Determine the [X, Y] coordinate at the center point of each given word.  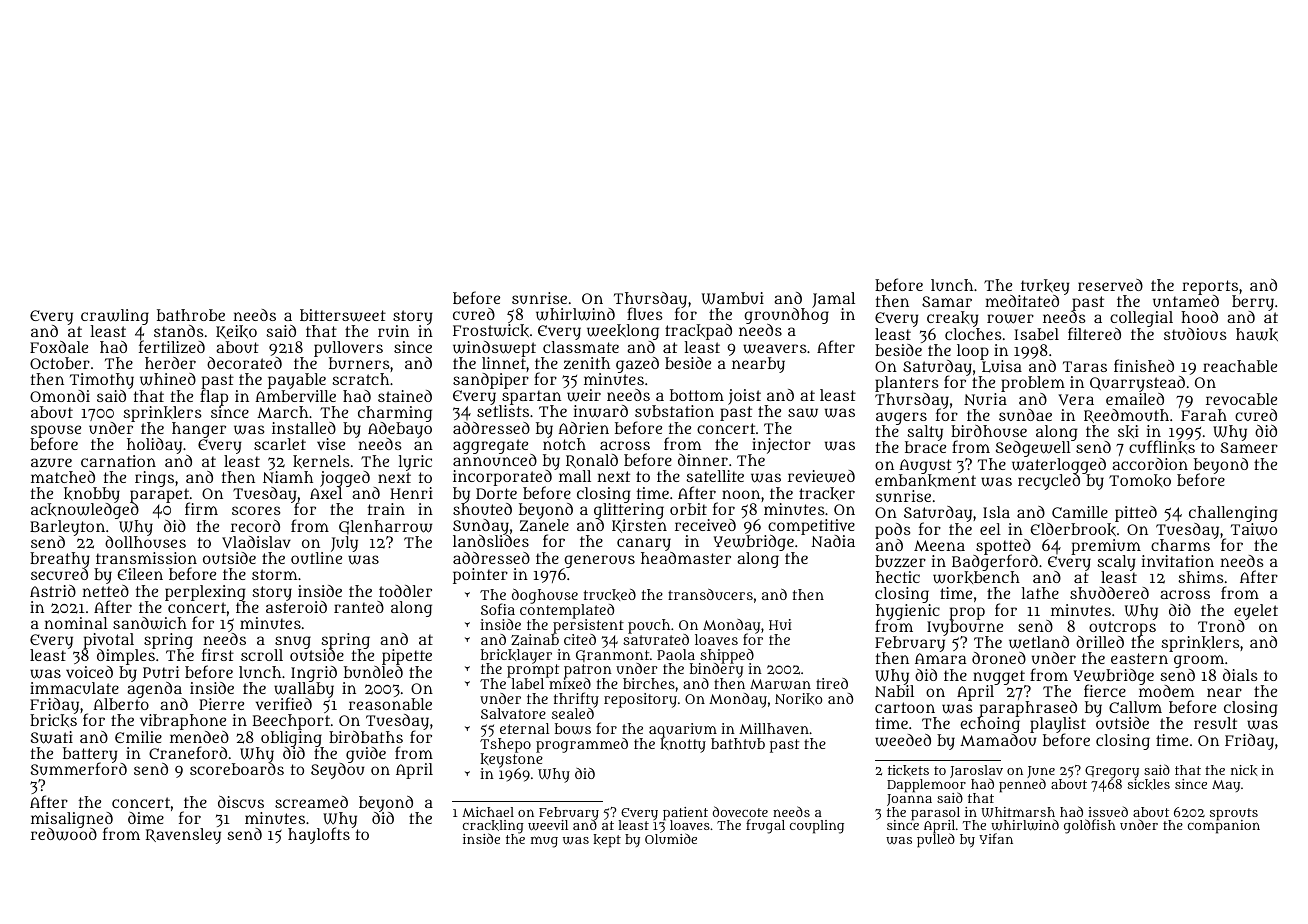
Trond [1221, 626]
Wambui [733, 298]
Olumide [671, 839]
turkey [1045, 287]
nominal [76, 623]
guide [366, 755]
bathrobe [191, 315]
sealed [573, 713]
